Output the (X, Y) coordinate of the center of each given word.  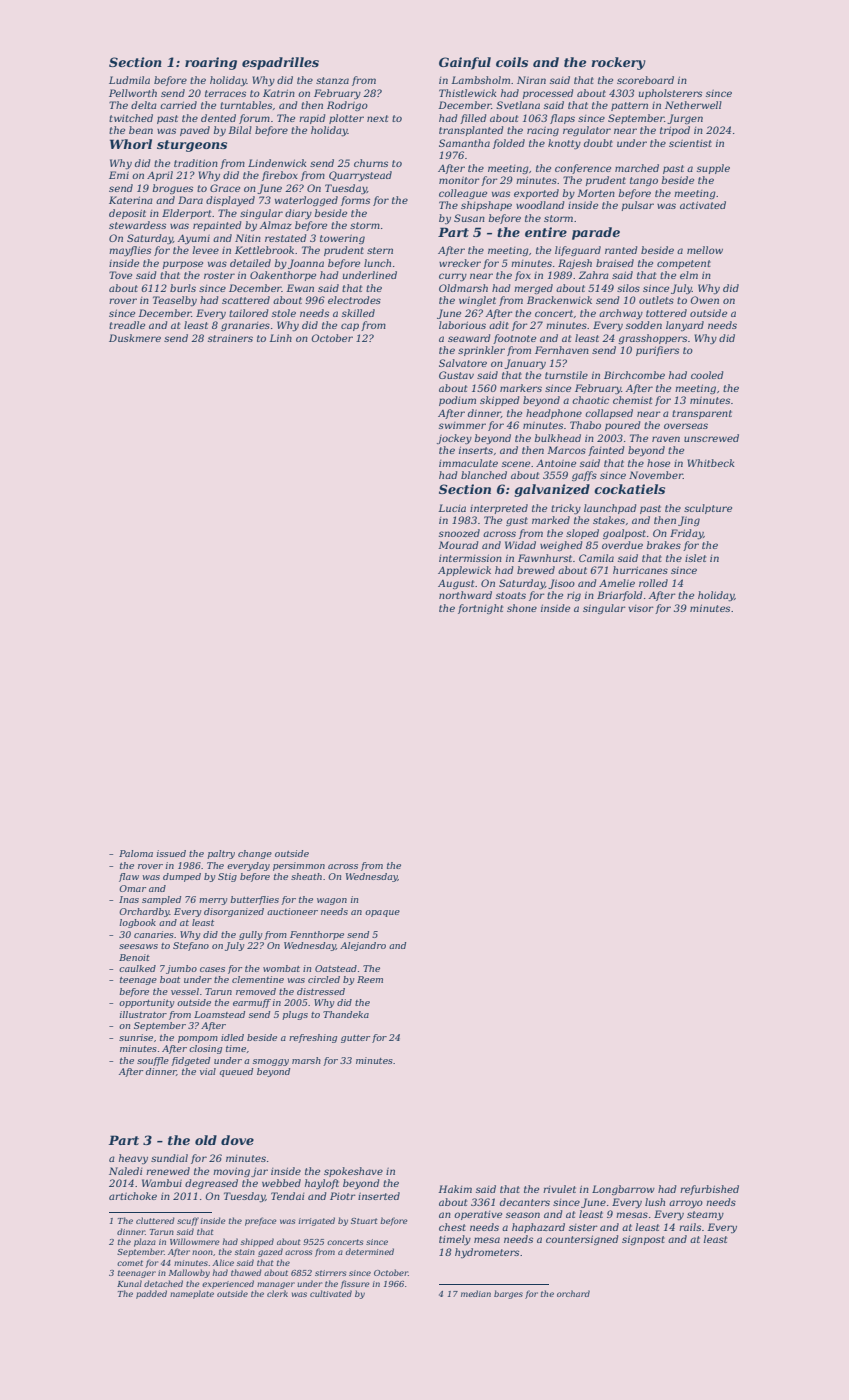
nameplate (192, 1294)
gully (251, 935)
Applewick (464, 571)
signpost (643, 1240)
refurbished (709, 1190)
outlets (656, 300)
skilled (358, 313)
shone (522, 608)
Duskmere (135, 338)
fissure (355, 1284)
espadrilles (280, 63)
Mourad (458, 545)
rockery (618, 63)
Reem (370, 979)
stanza (332, 80)
